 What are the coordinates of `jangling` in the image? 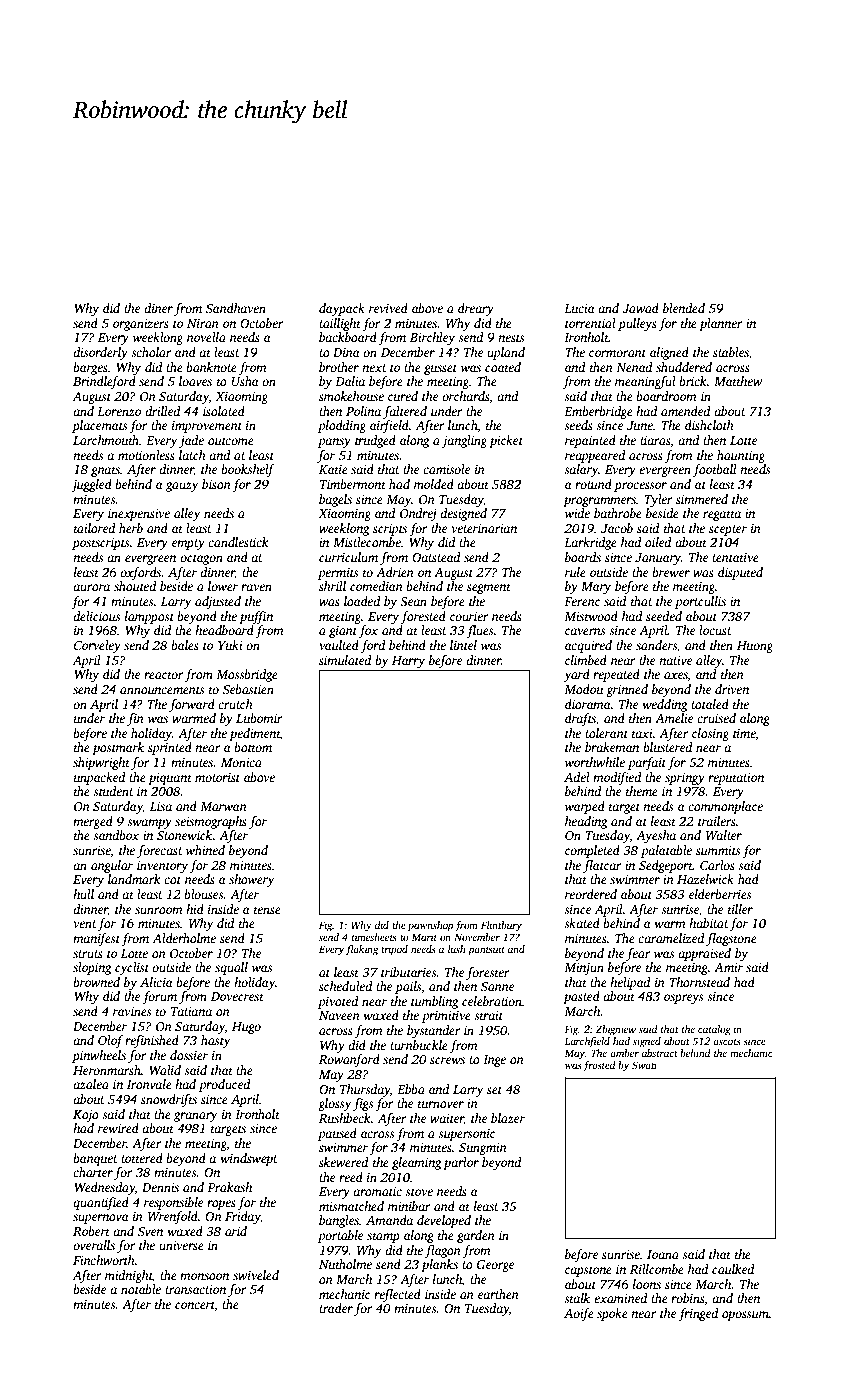 It's located at (464, 441).
